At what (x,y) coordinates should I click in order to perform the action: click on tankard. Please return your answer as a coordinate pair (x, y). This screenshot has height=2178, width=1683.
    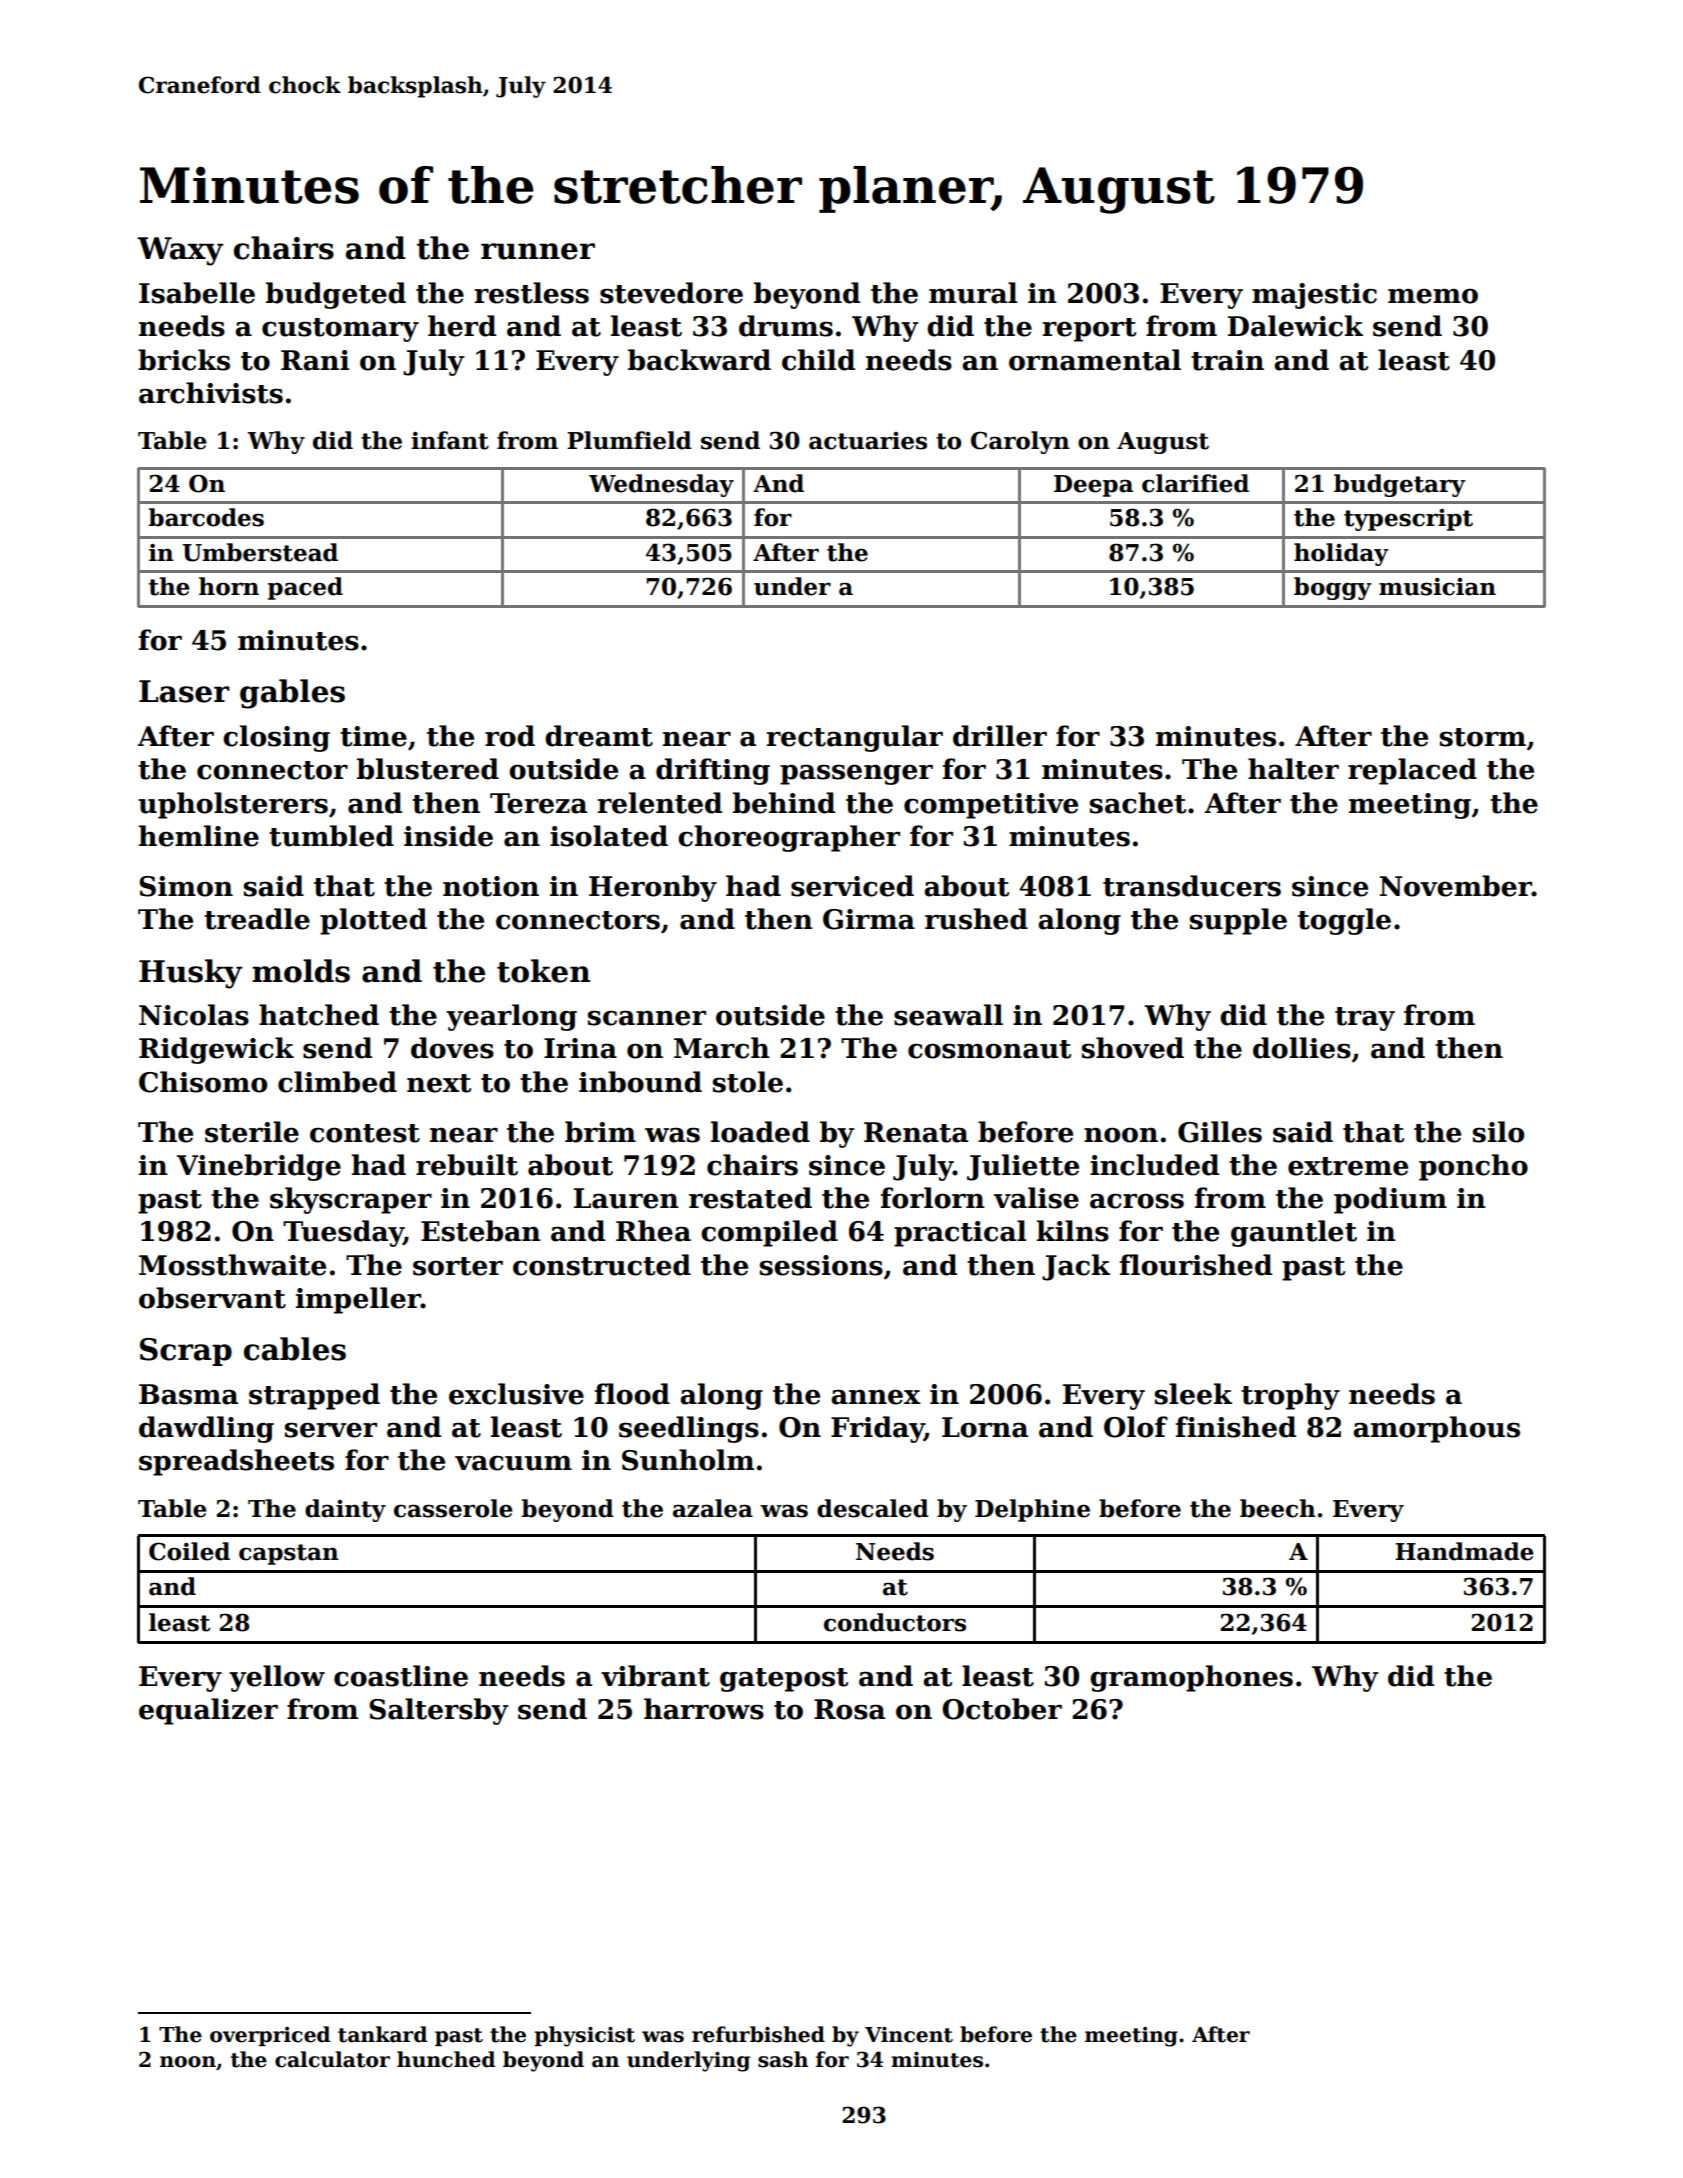
    Looking at the image, I should click on (382, 2034).
